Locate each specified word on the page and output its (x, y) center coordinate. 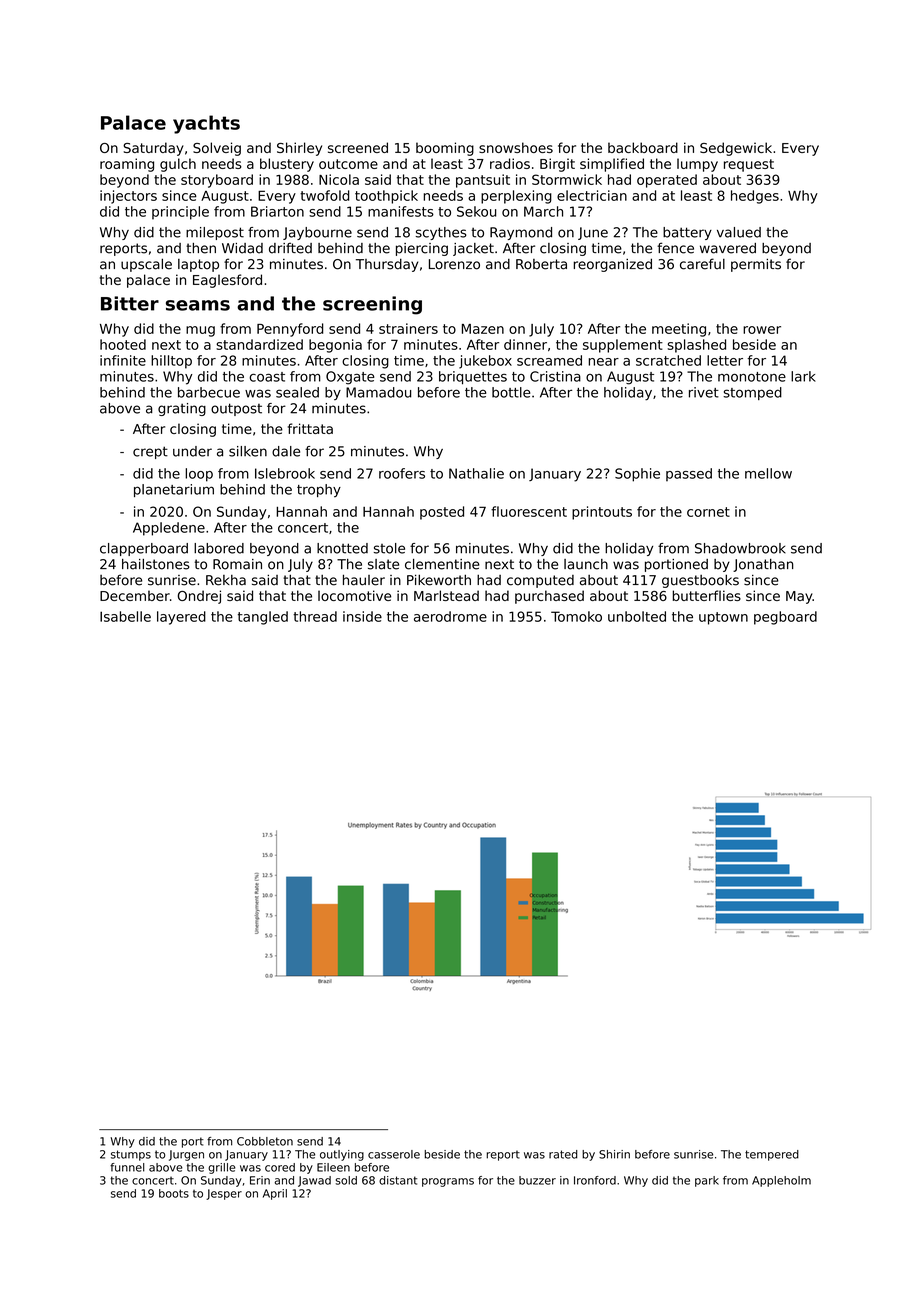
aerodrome (450, 616)
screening (372, 305)
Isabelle (125, 616)
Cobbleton (265, 1141)
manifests (401, 211)
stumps (131, 1155)
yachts (206, 124)
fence (675, 248)
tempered (772, 1155)
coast (267, 377)
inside (362, 616)
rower (762, 330)
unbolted (637, 616)
